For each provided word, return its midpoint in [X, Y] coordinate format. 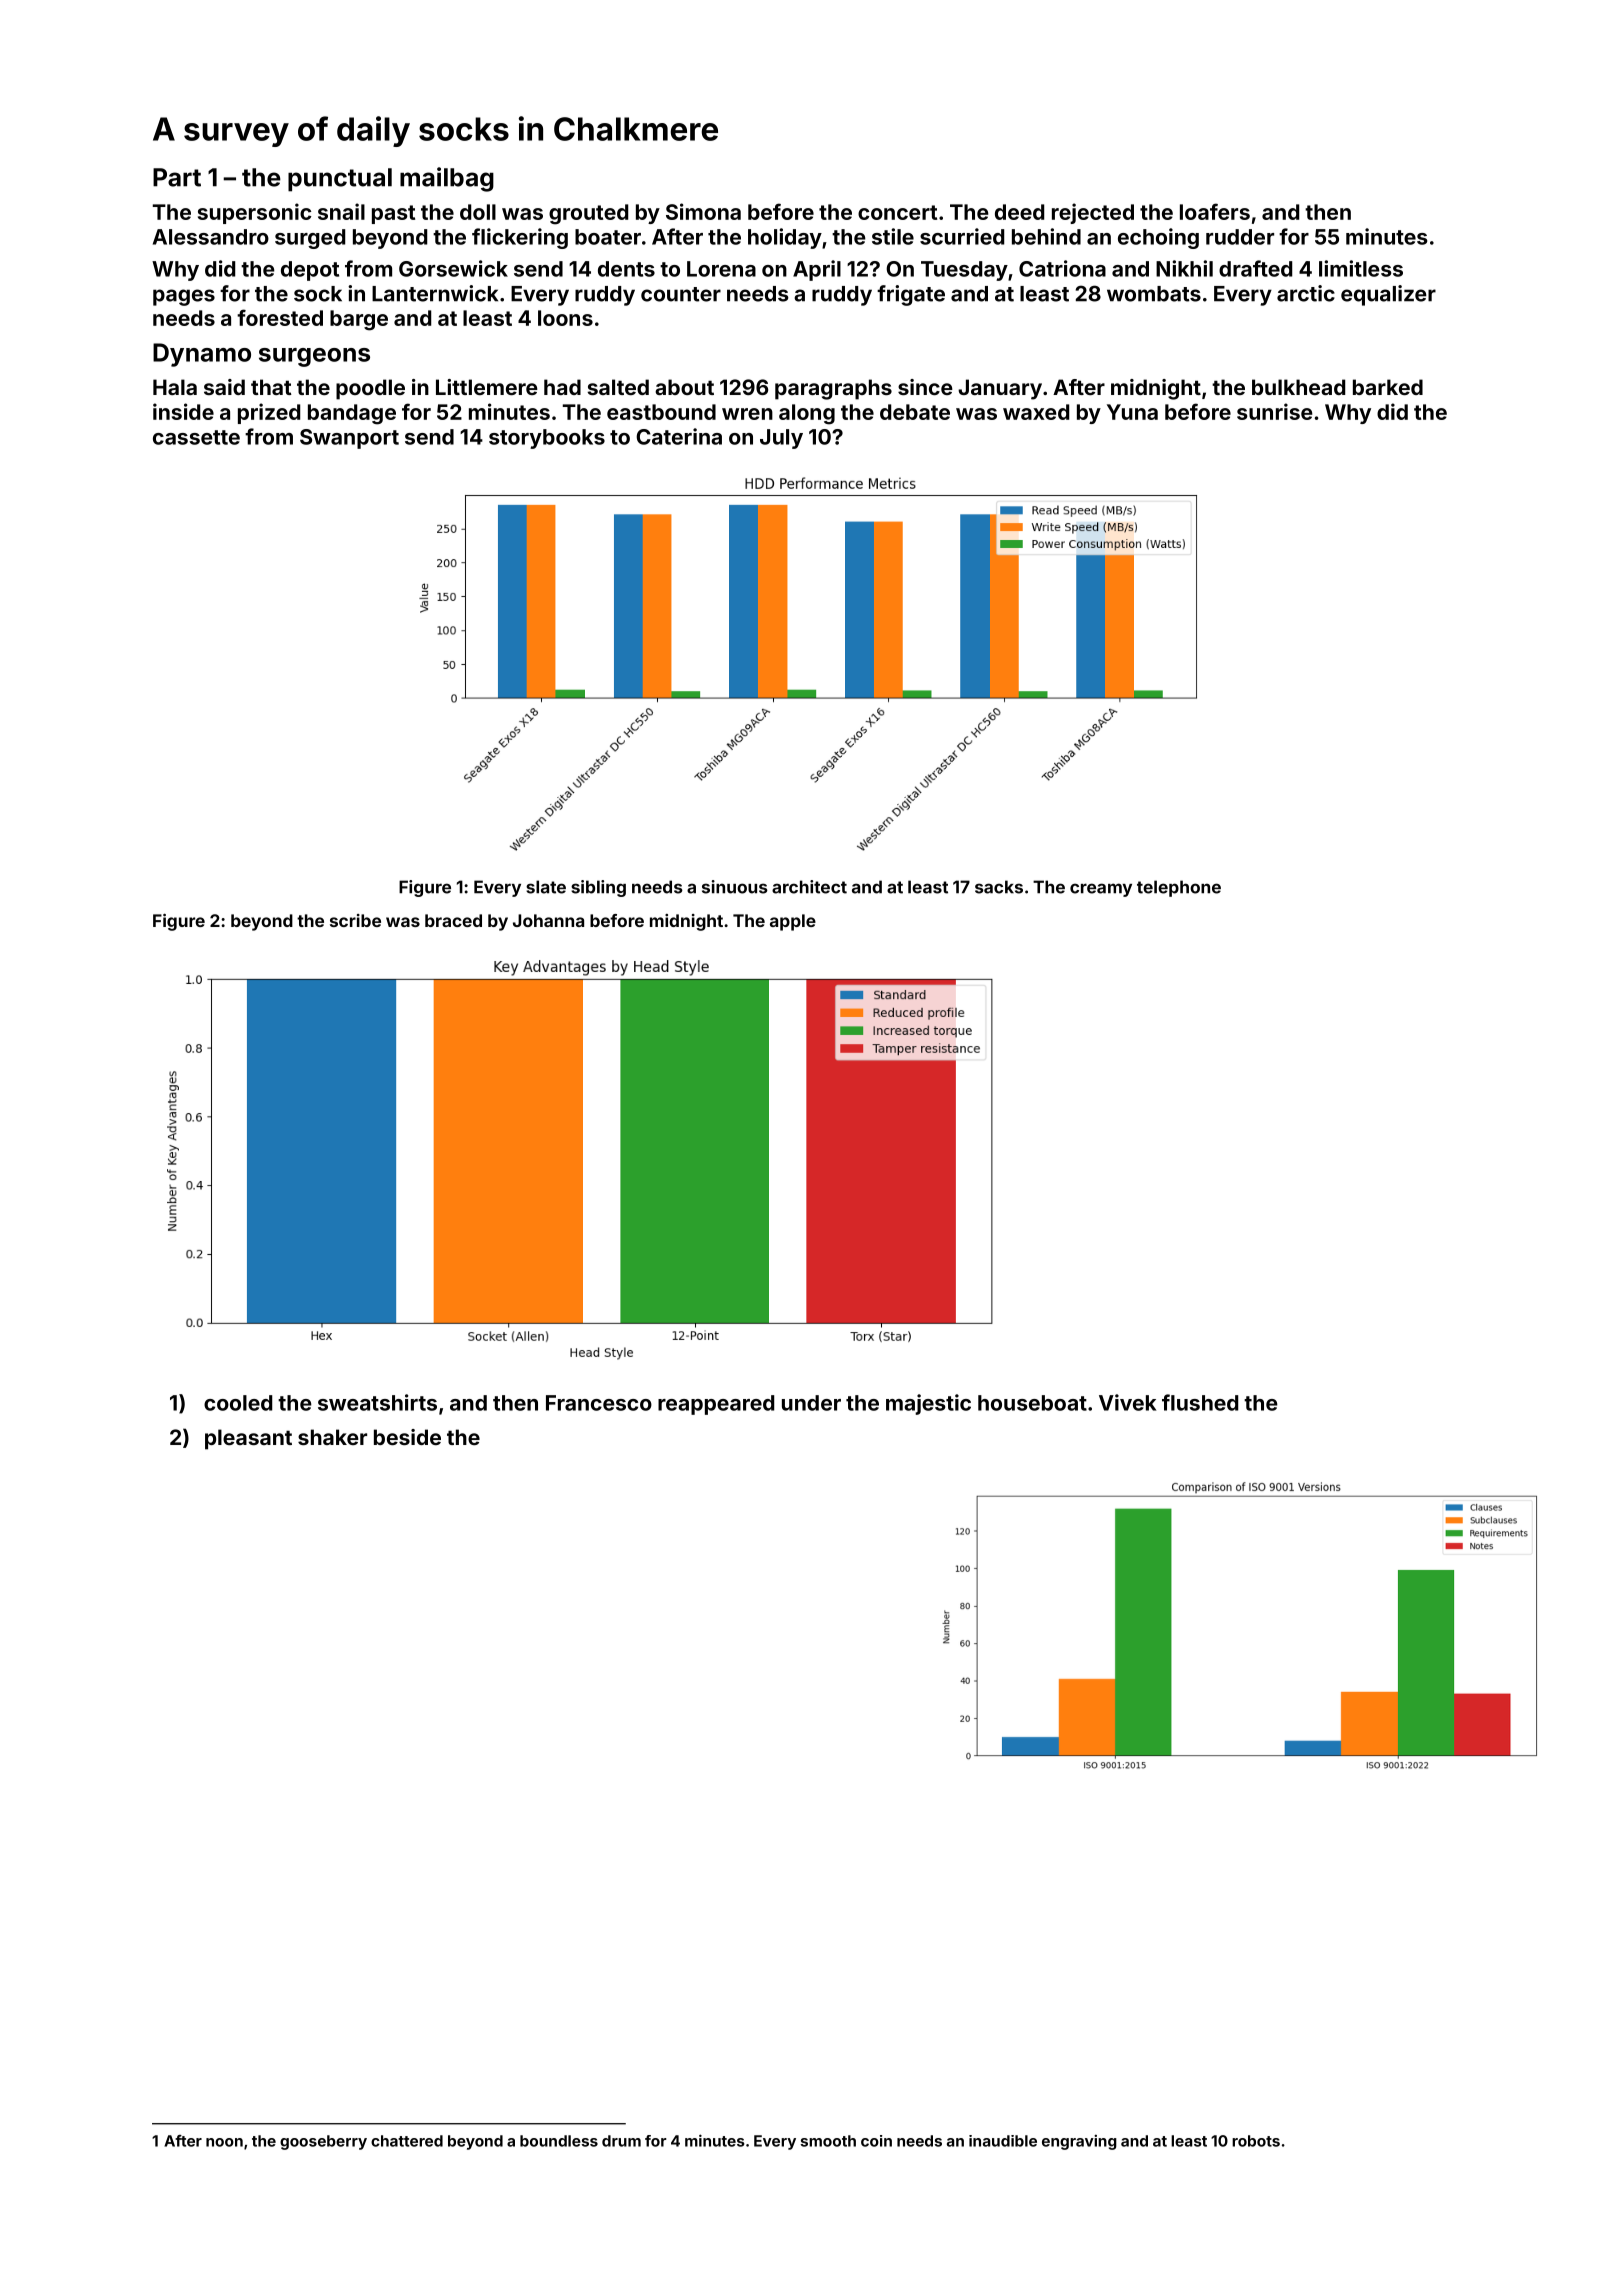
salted [618, 387]
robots [1256, 2141]
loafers [1215, 211]
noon [224, 2142]
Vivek [1127, 1402]
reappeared [716, 1405]
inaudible [1003, 2141]
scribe [355, 920]
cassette [196, 437]
